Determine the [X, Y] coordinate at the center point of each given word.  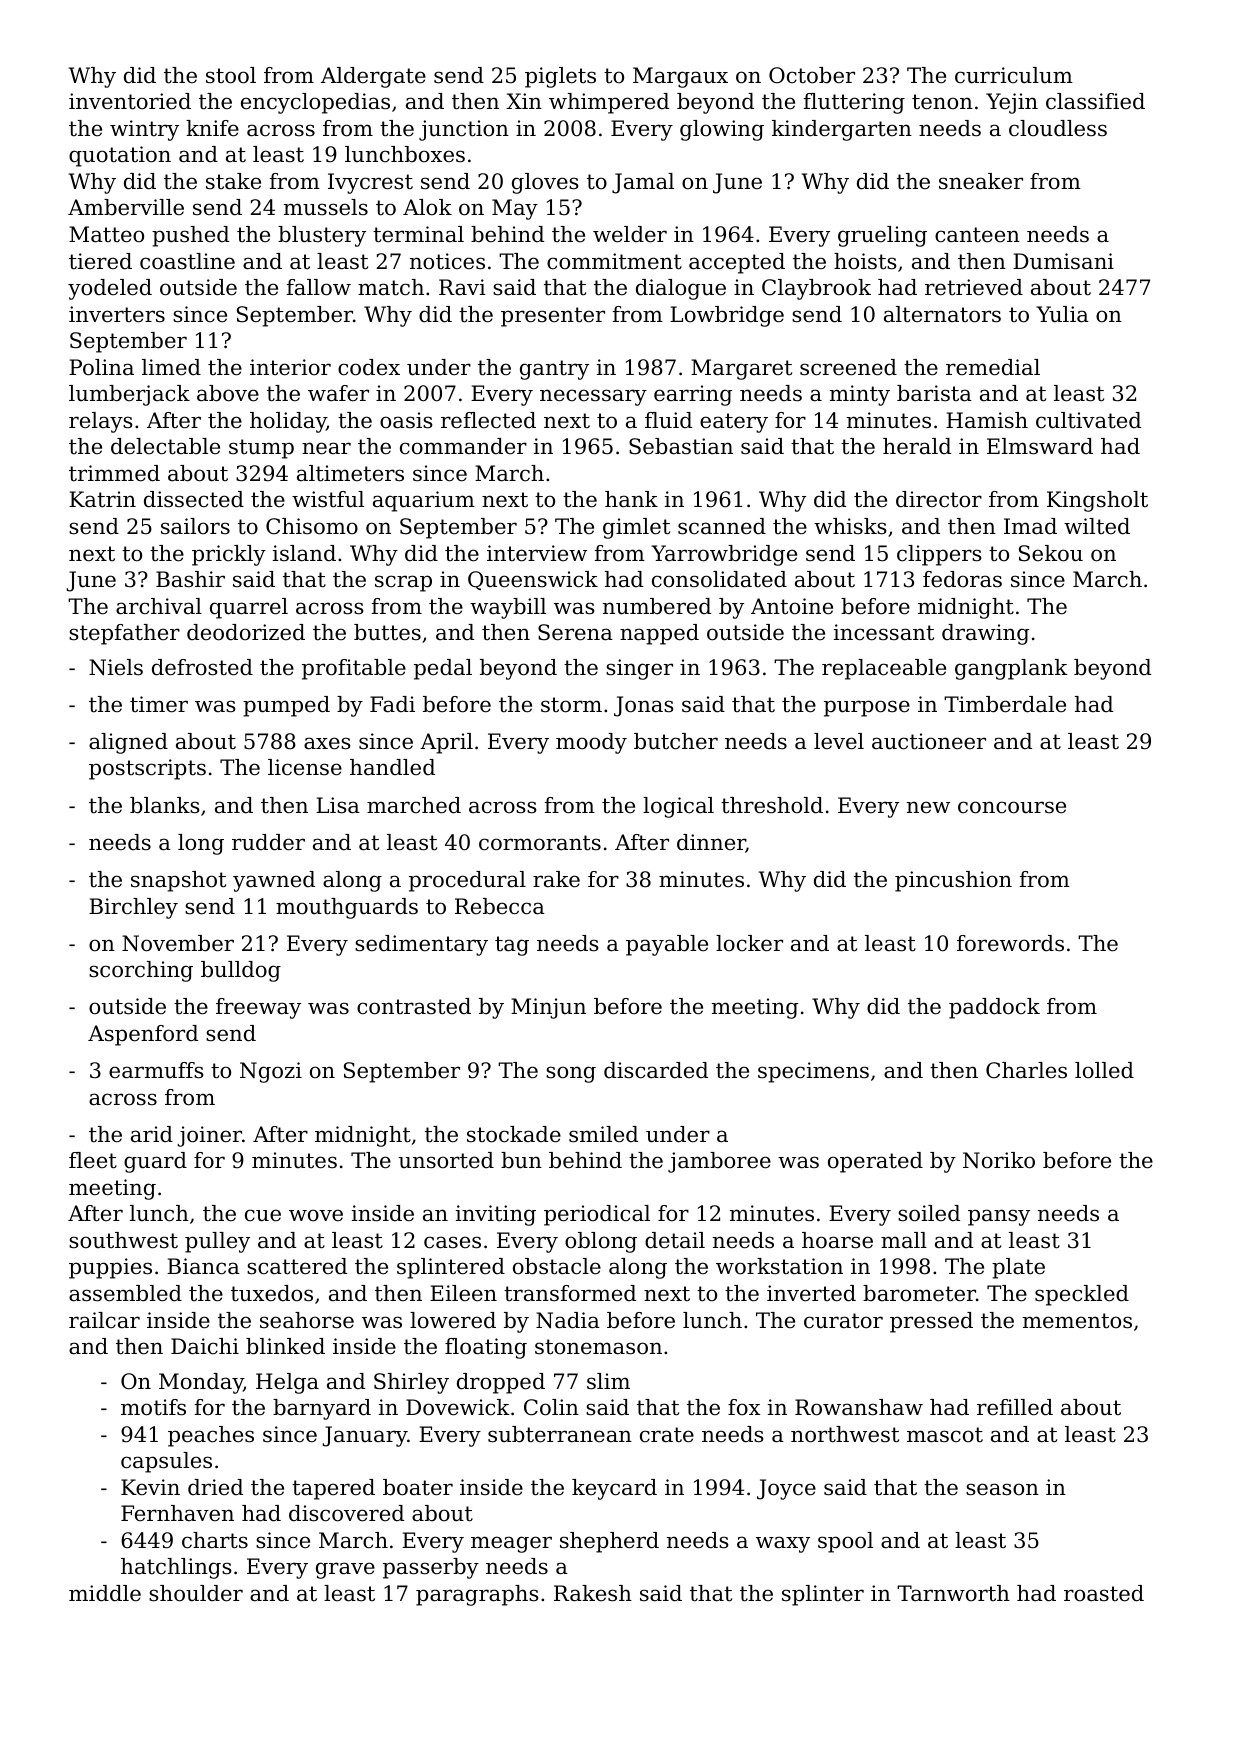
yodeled [110, 289]
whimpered [609, 103]
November [178, 943]
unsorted [446, 1160]
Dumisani [1063, 261]
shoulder [196, 1593]
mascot [945, 1435]
